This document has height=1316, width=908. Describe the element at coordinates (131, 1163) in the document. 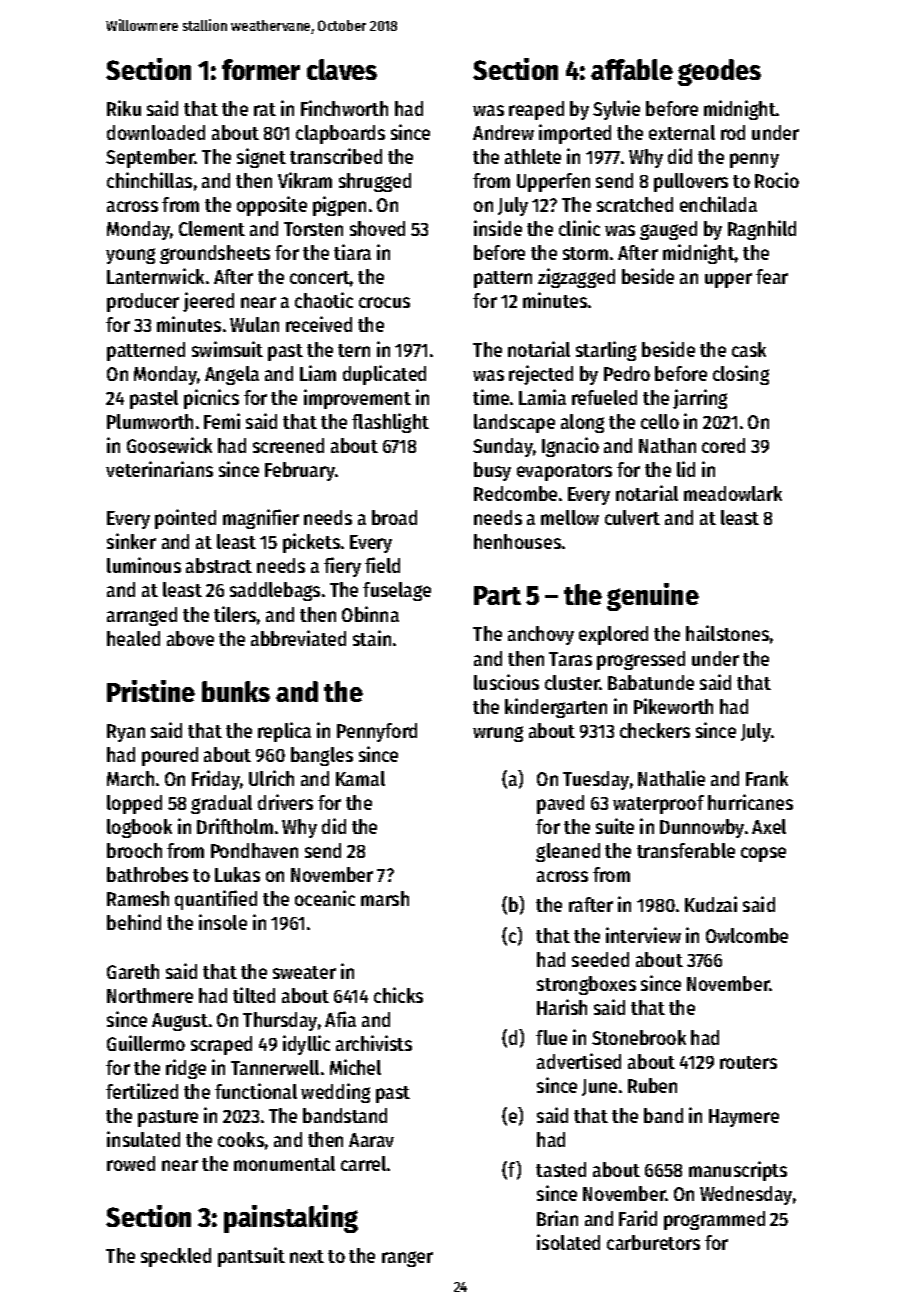

I see `rowed` at that location.
